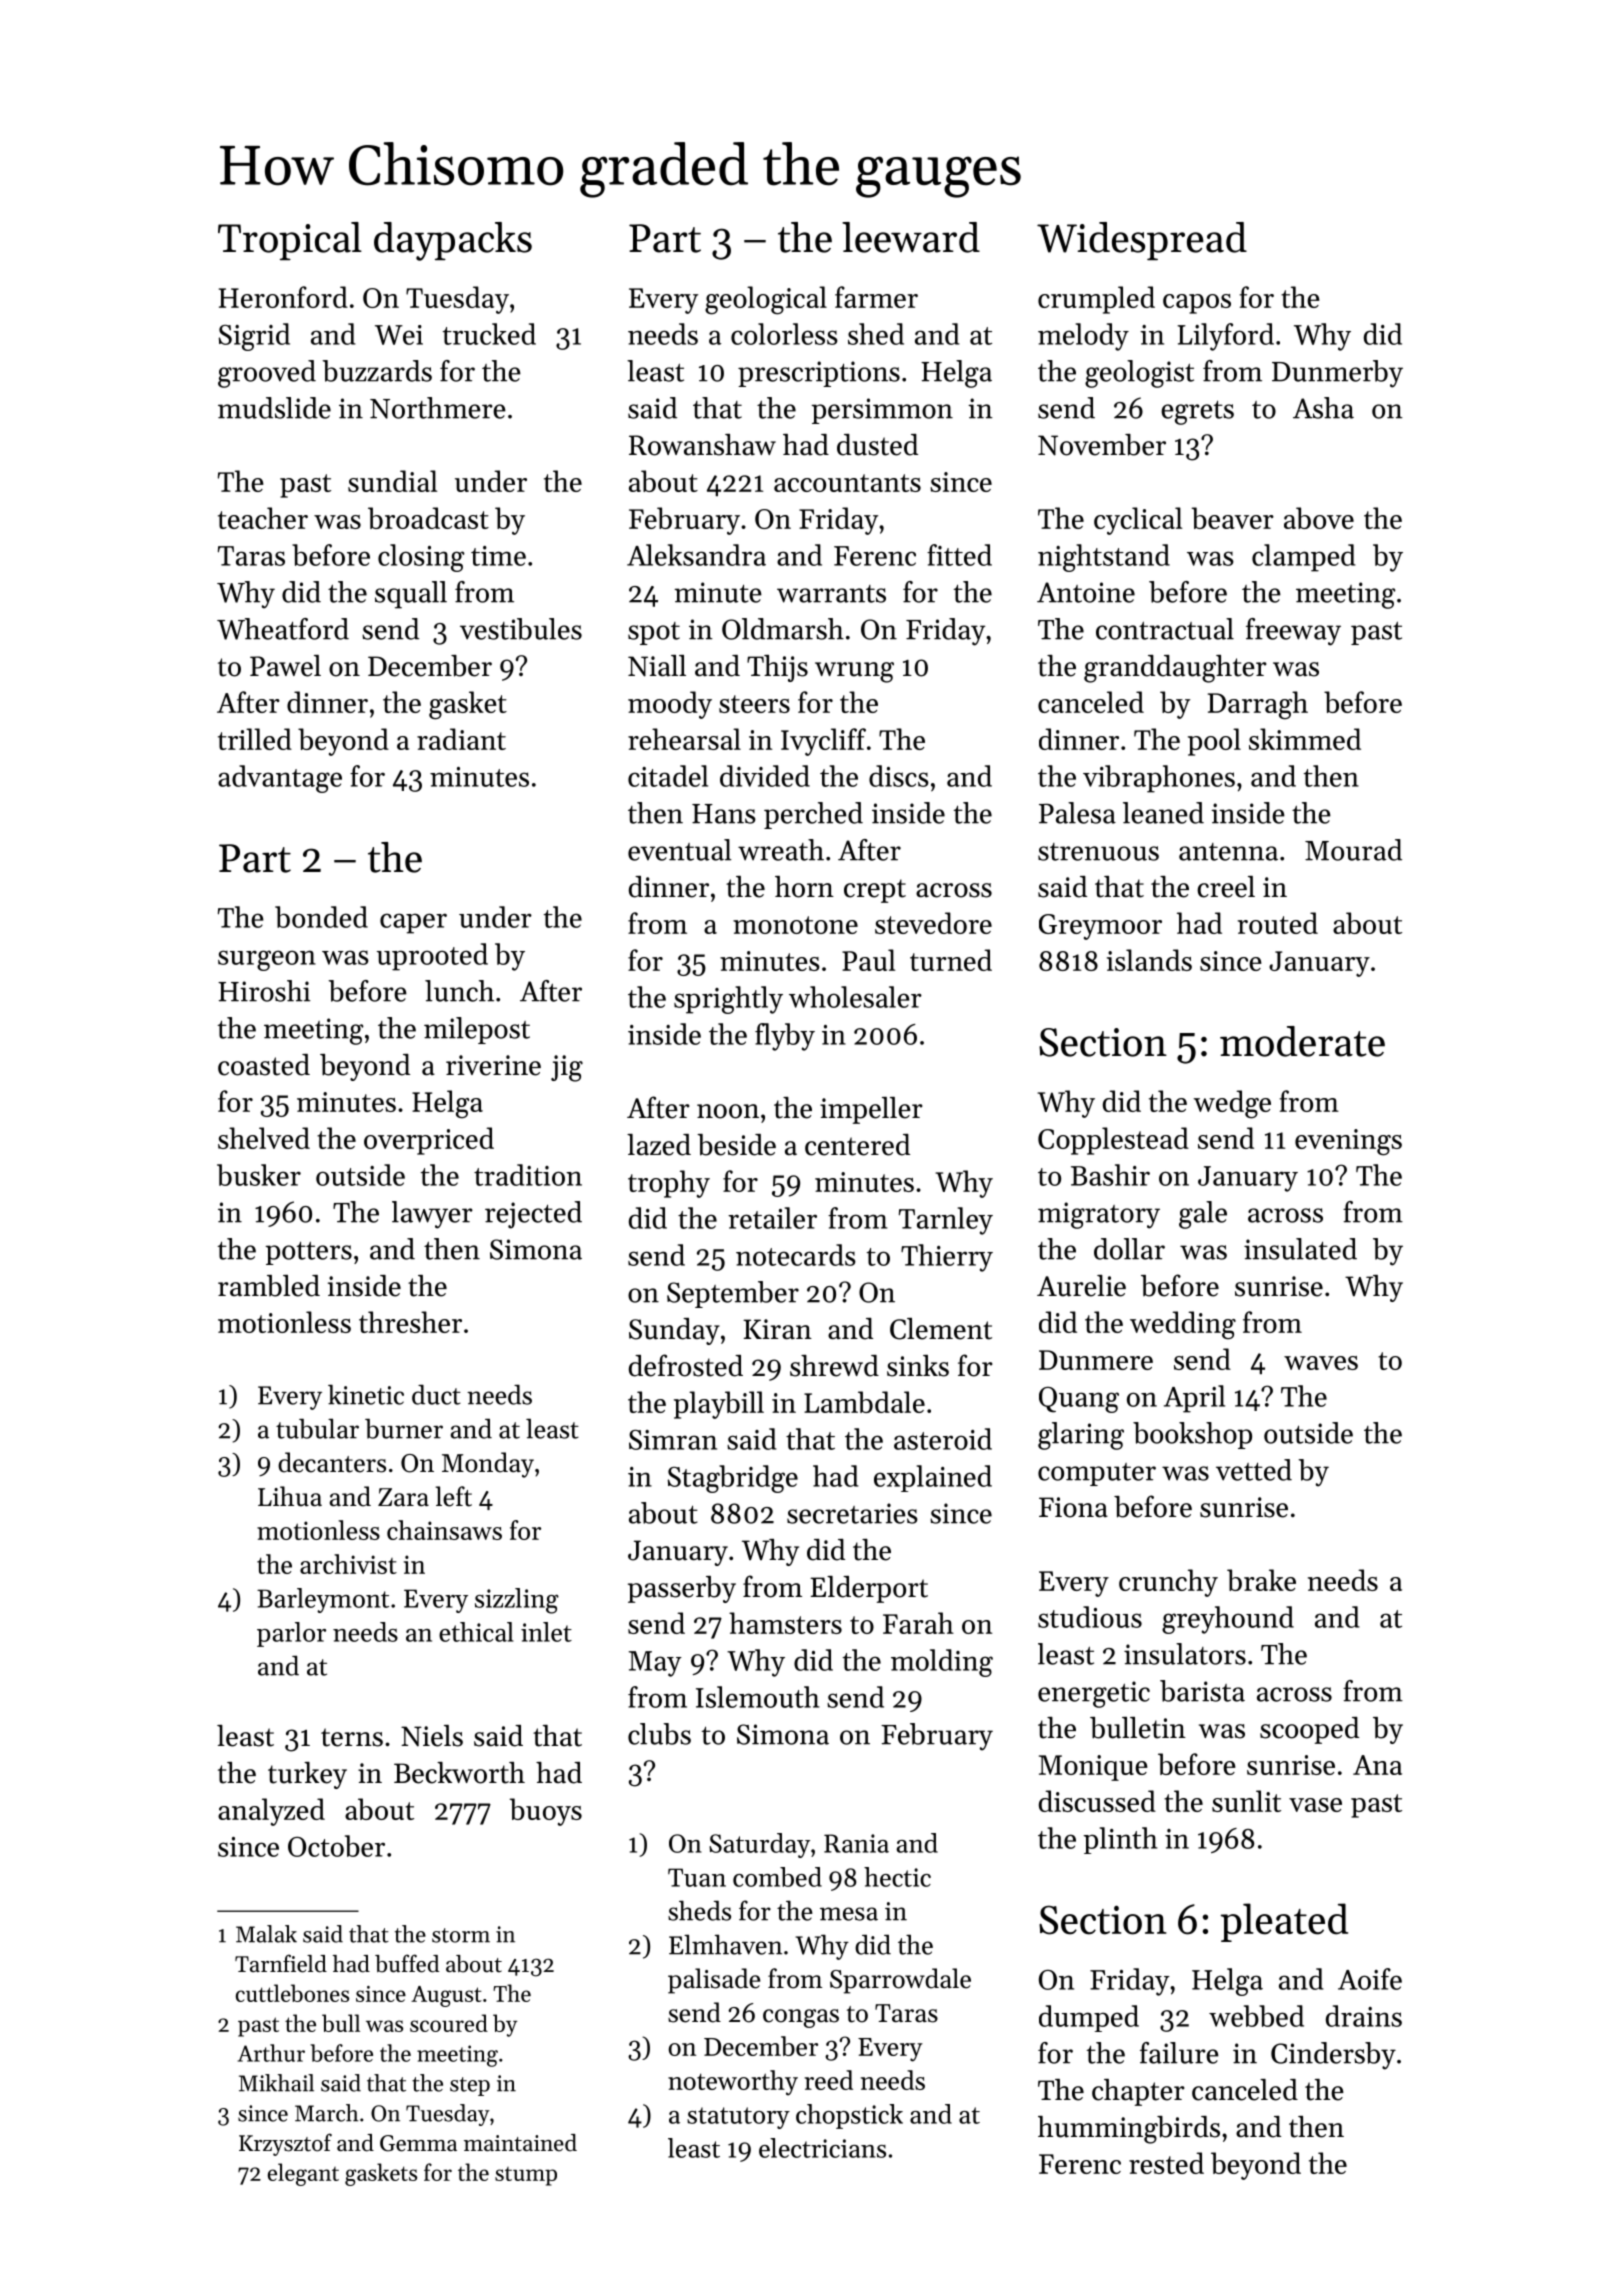  I want to click on failure, so click(1179, 2053).
